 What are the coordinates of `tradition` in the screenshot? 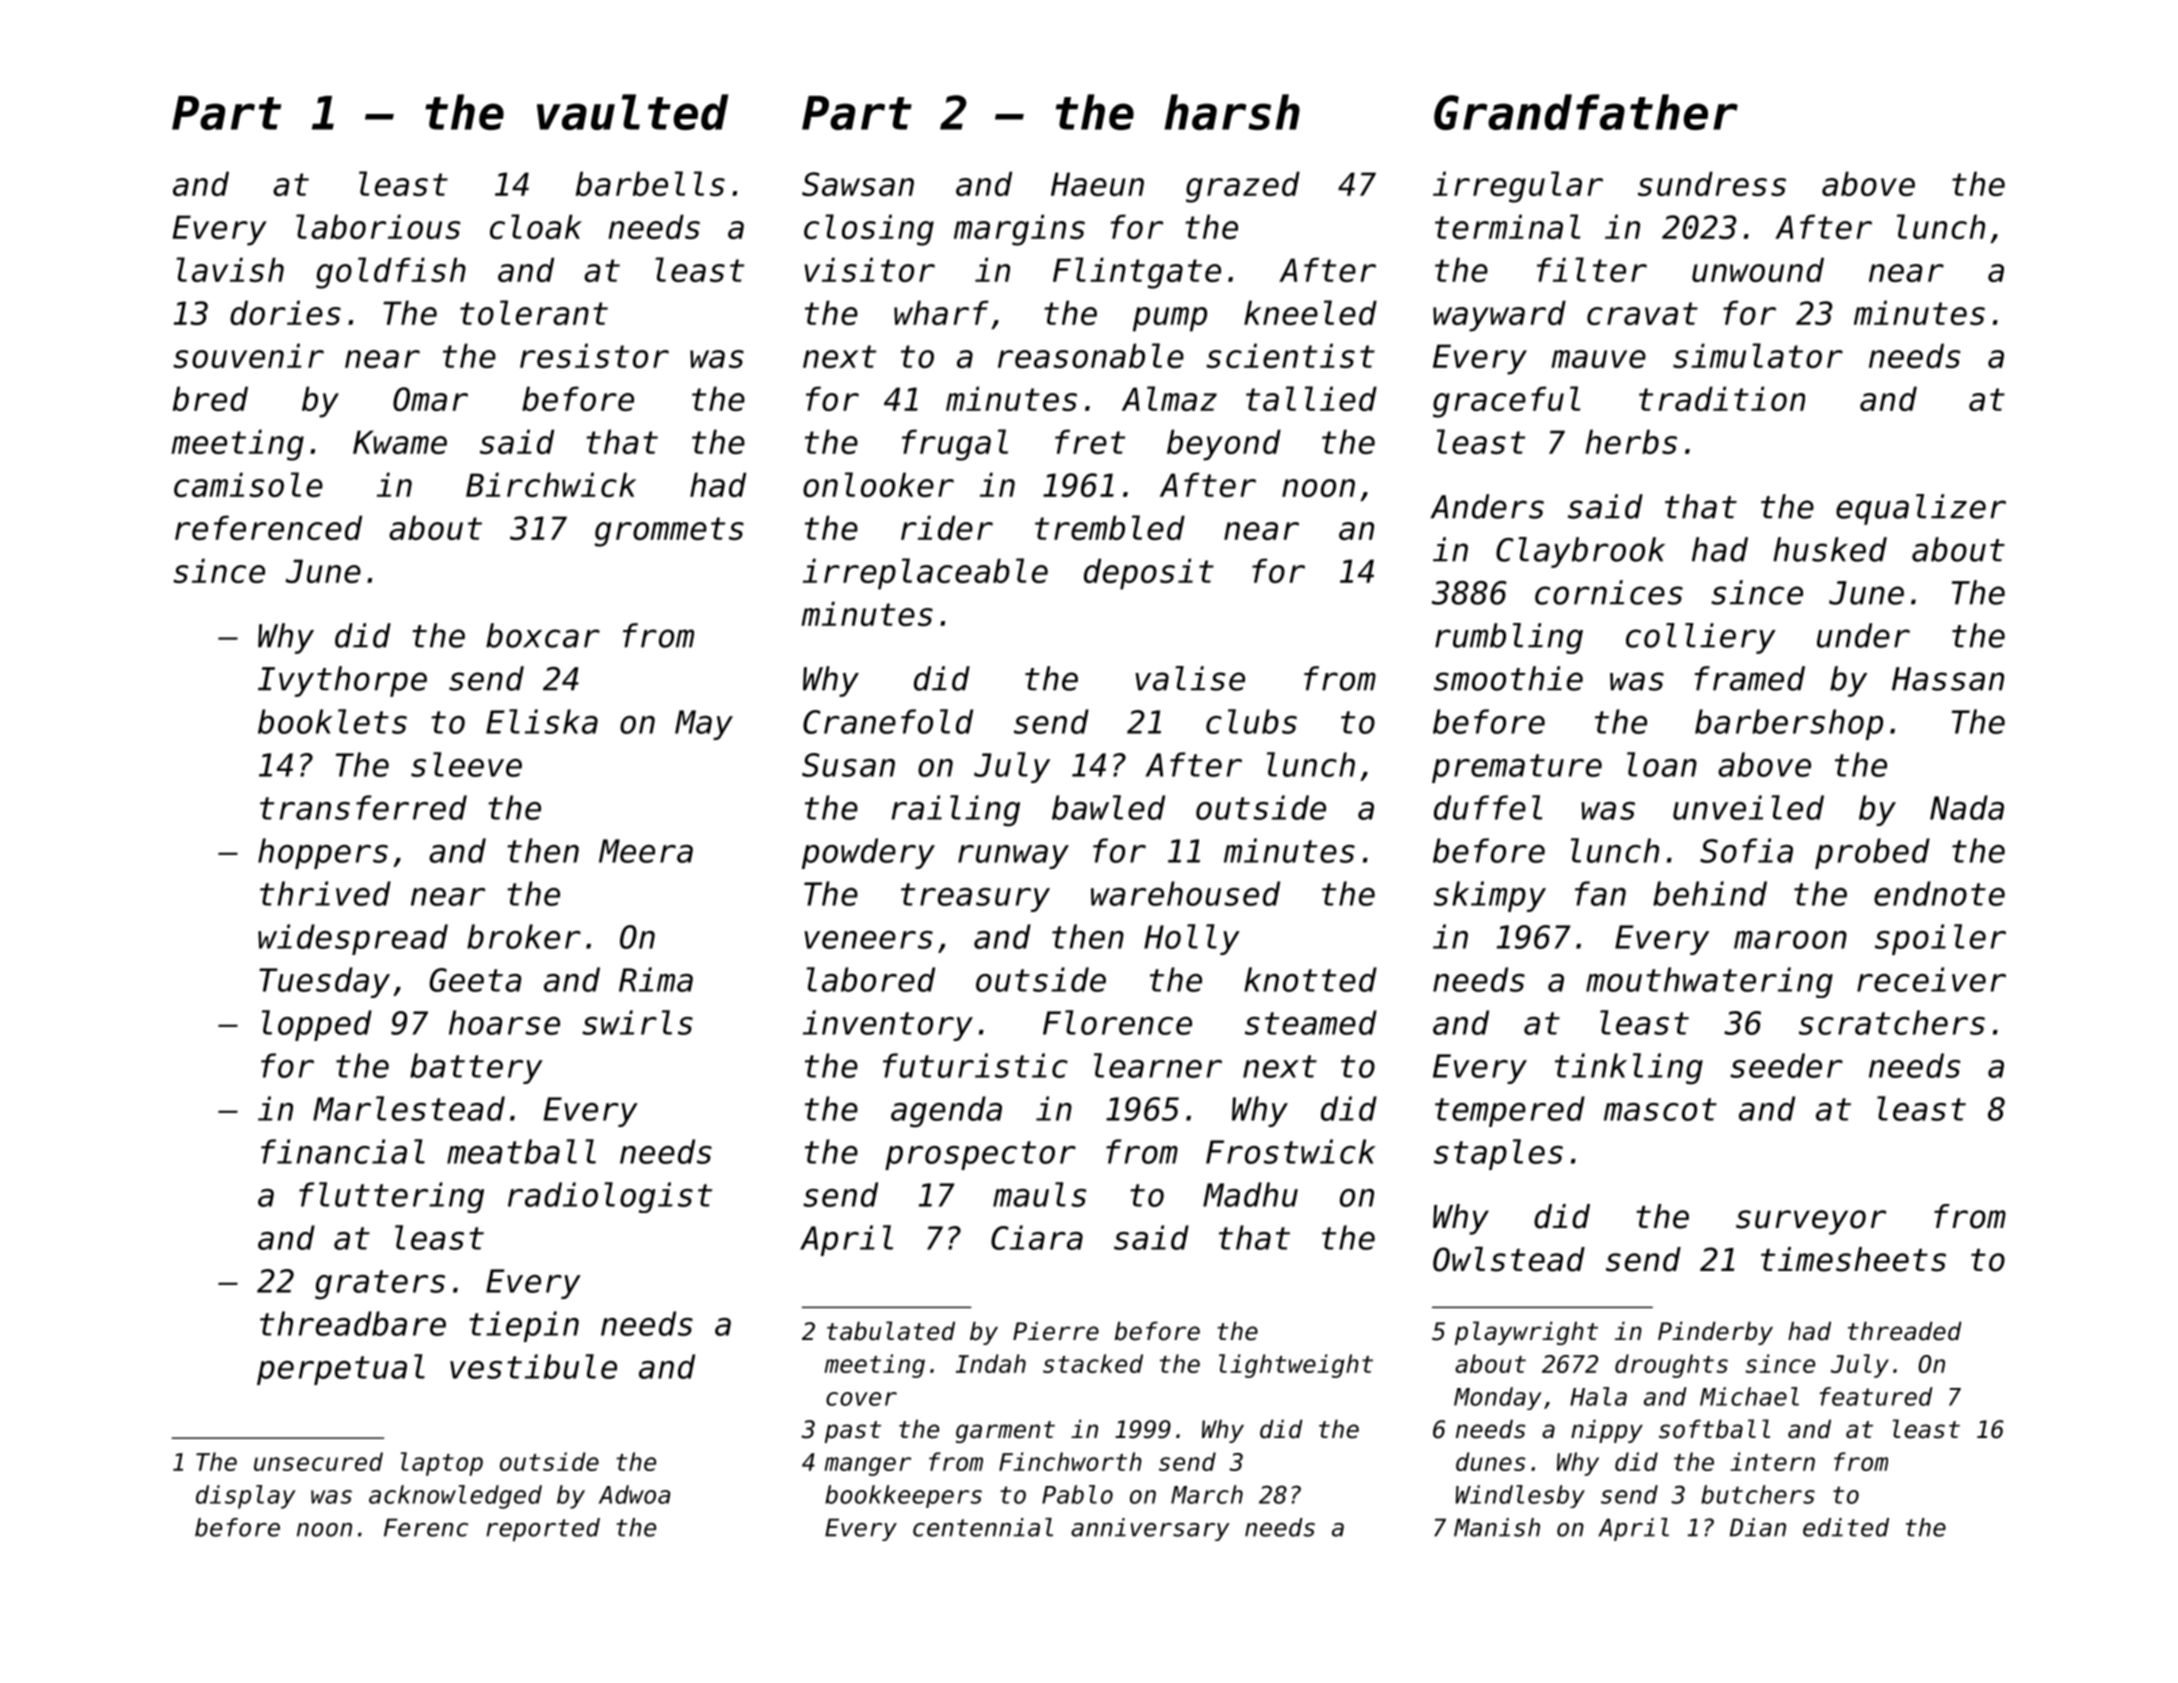 It's located at (1722, 398).
